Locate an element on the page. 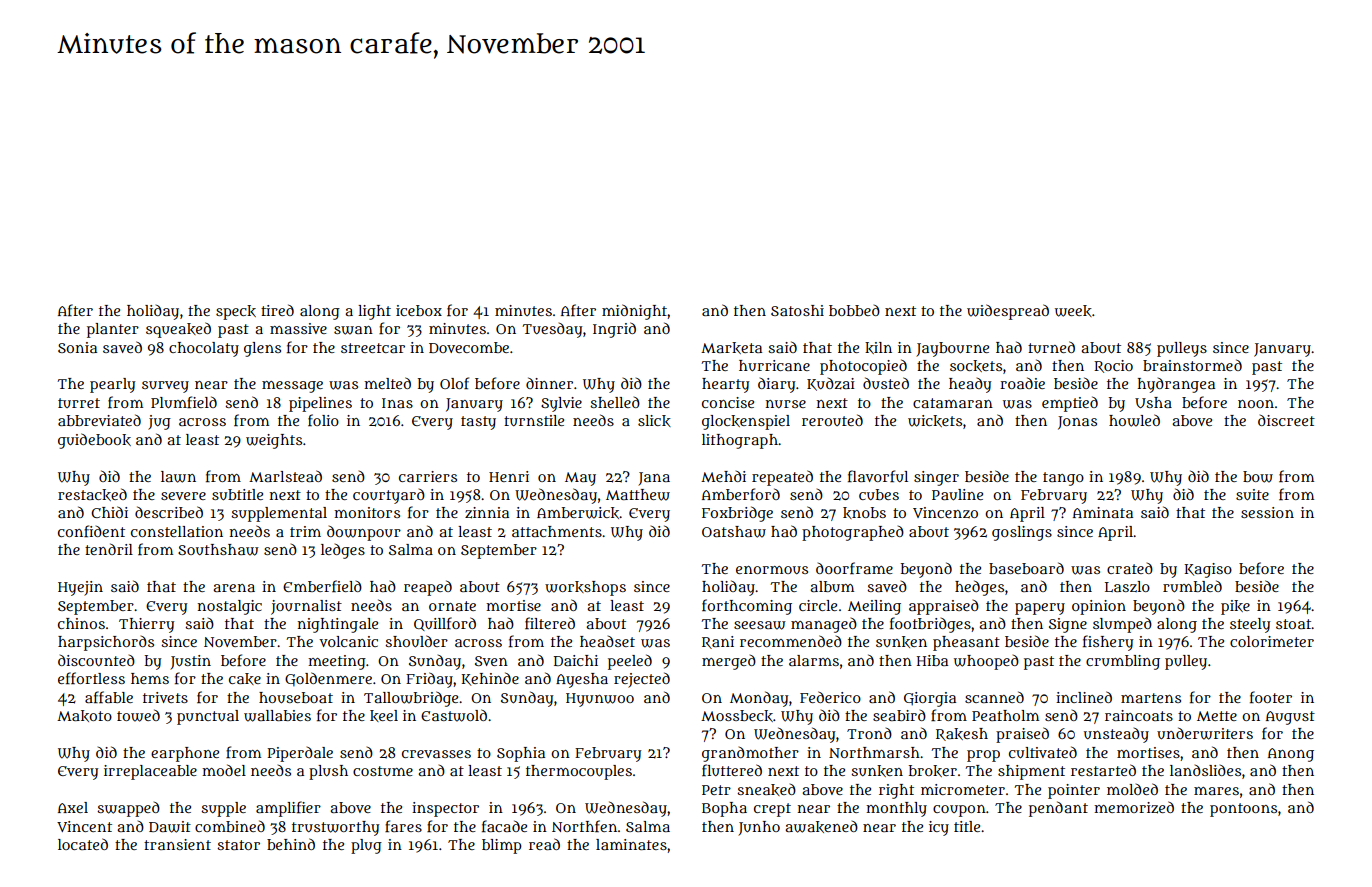  turnstile is located at coordinates (534, 420).
